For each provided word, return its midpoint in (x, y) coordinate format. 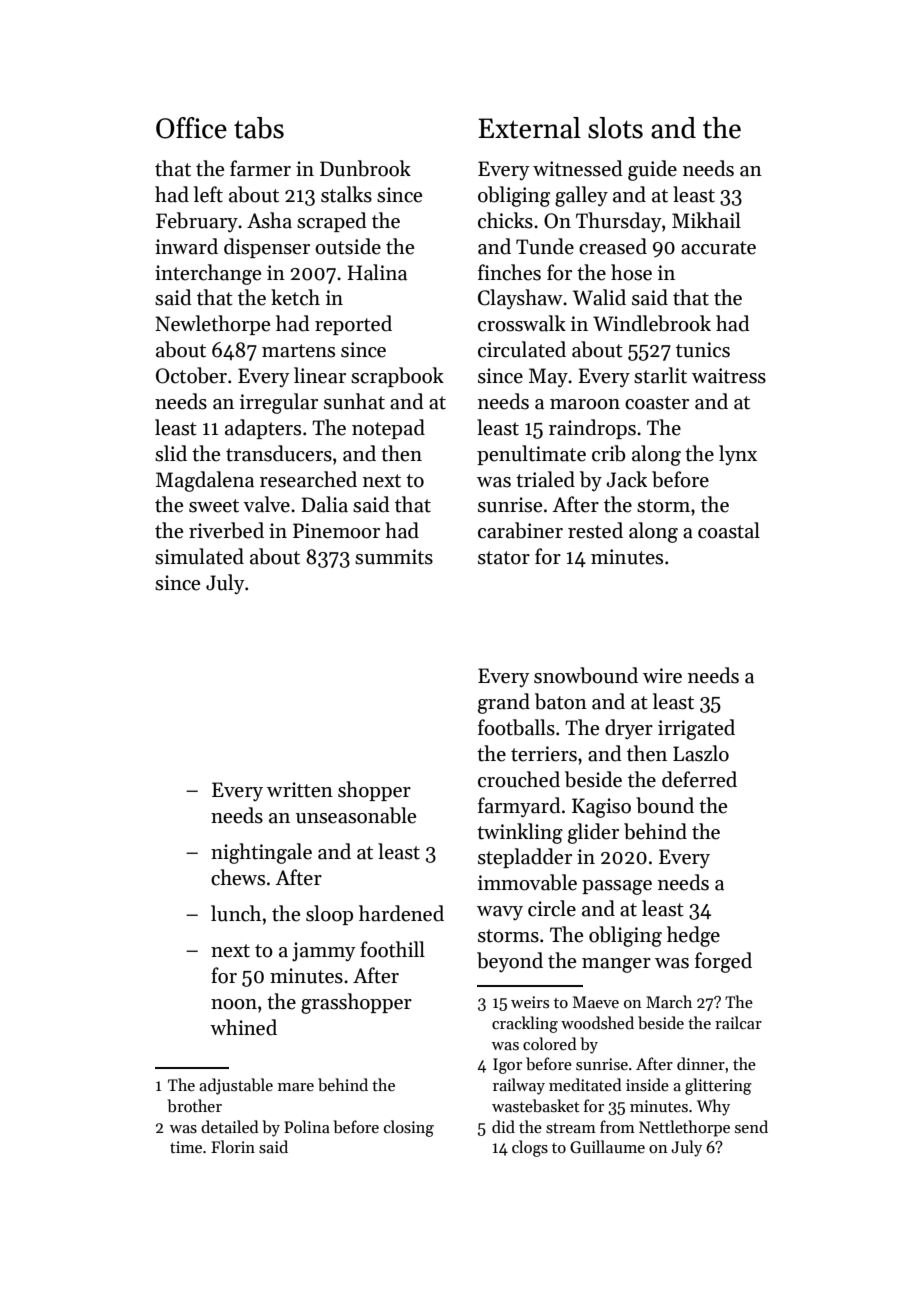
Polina (307, 1126)
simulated (199, 556)
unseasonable (356, 815)
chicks (505, 220)
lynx (738, 455)
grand (504, 703)
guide (652, 170)
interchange (208, 274)
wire (662, 676)
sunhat (354, 401)
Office (191, 128)
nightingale (261, 853)
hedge (693, 936)
